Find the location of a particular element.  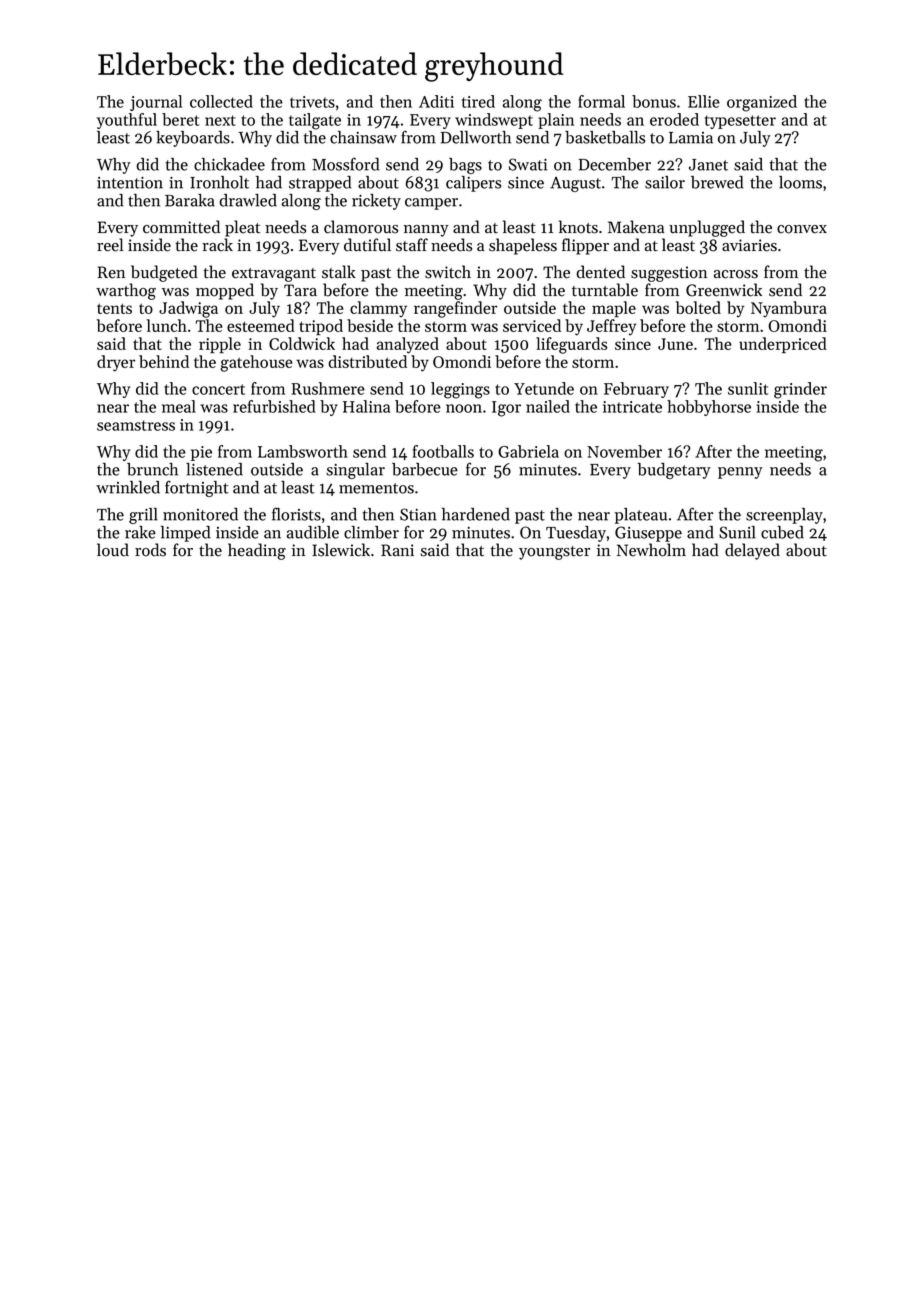

switch is located at coordinates (448, 272).
